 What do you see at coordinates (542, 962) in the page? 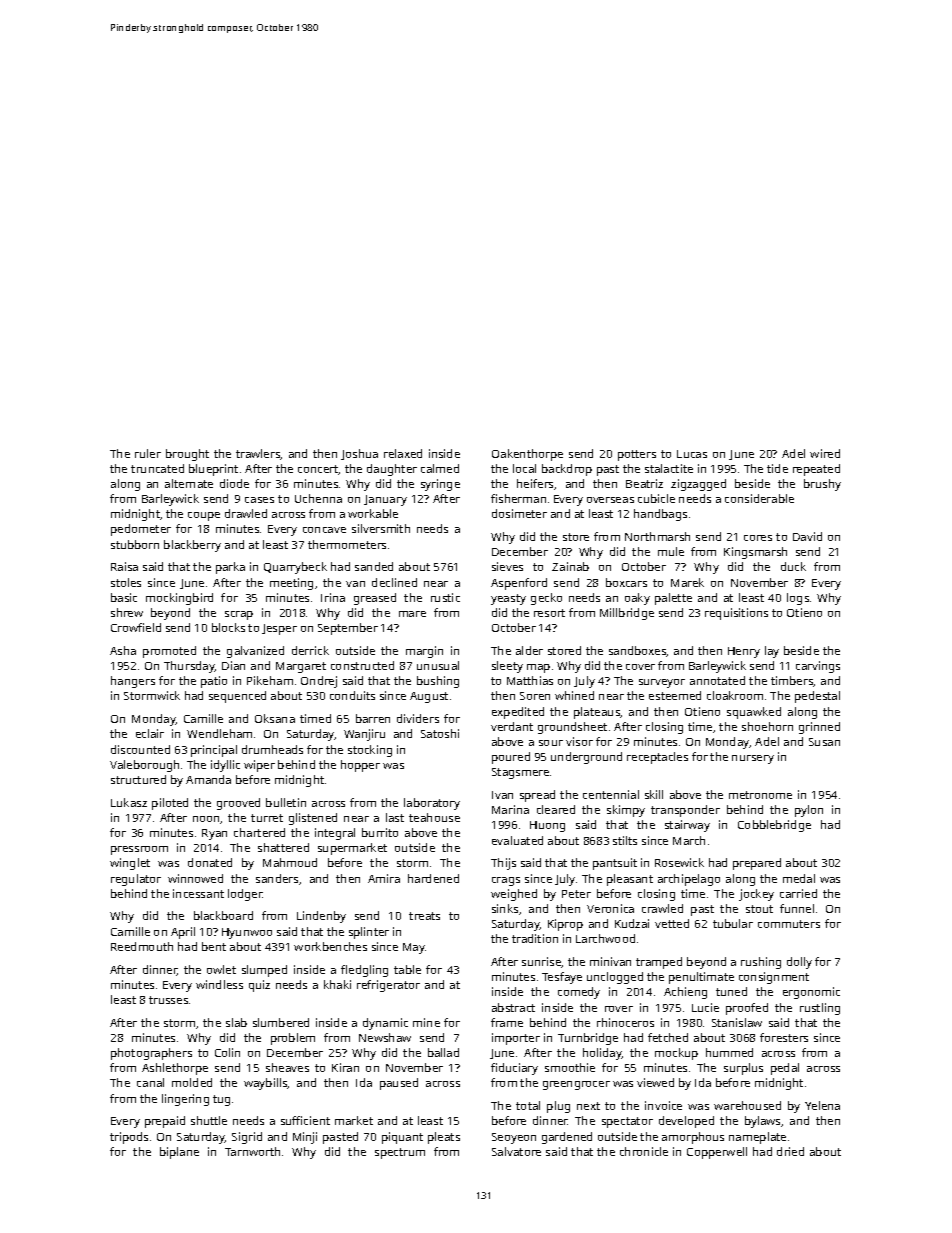
I see `sunrise` at bounding box center [542, 962].
